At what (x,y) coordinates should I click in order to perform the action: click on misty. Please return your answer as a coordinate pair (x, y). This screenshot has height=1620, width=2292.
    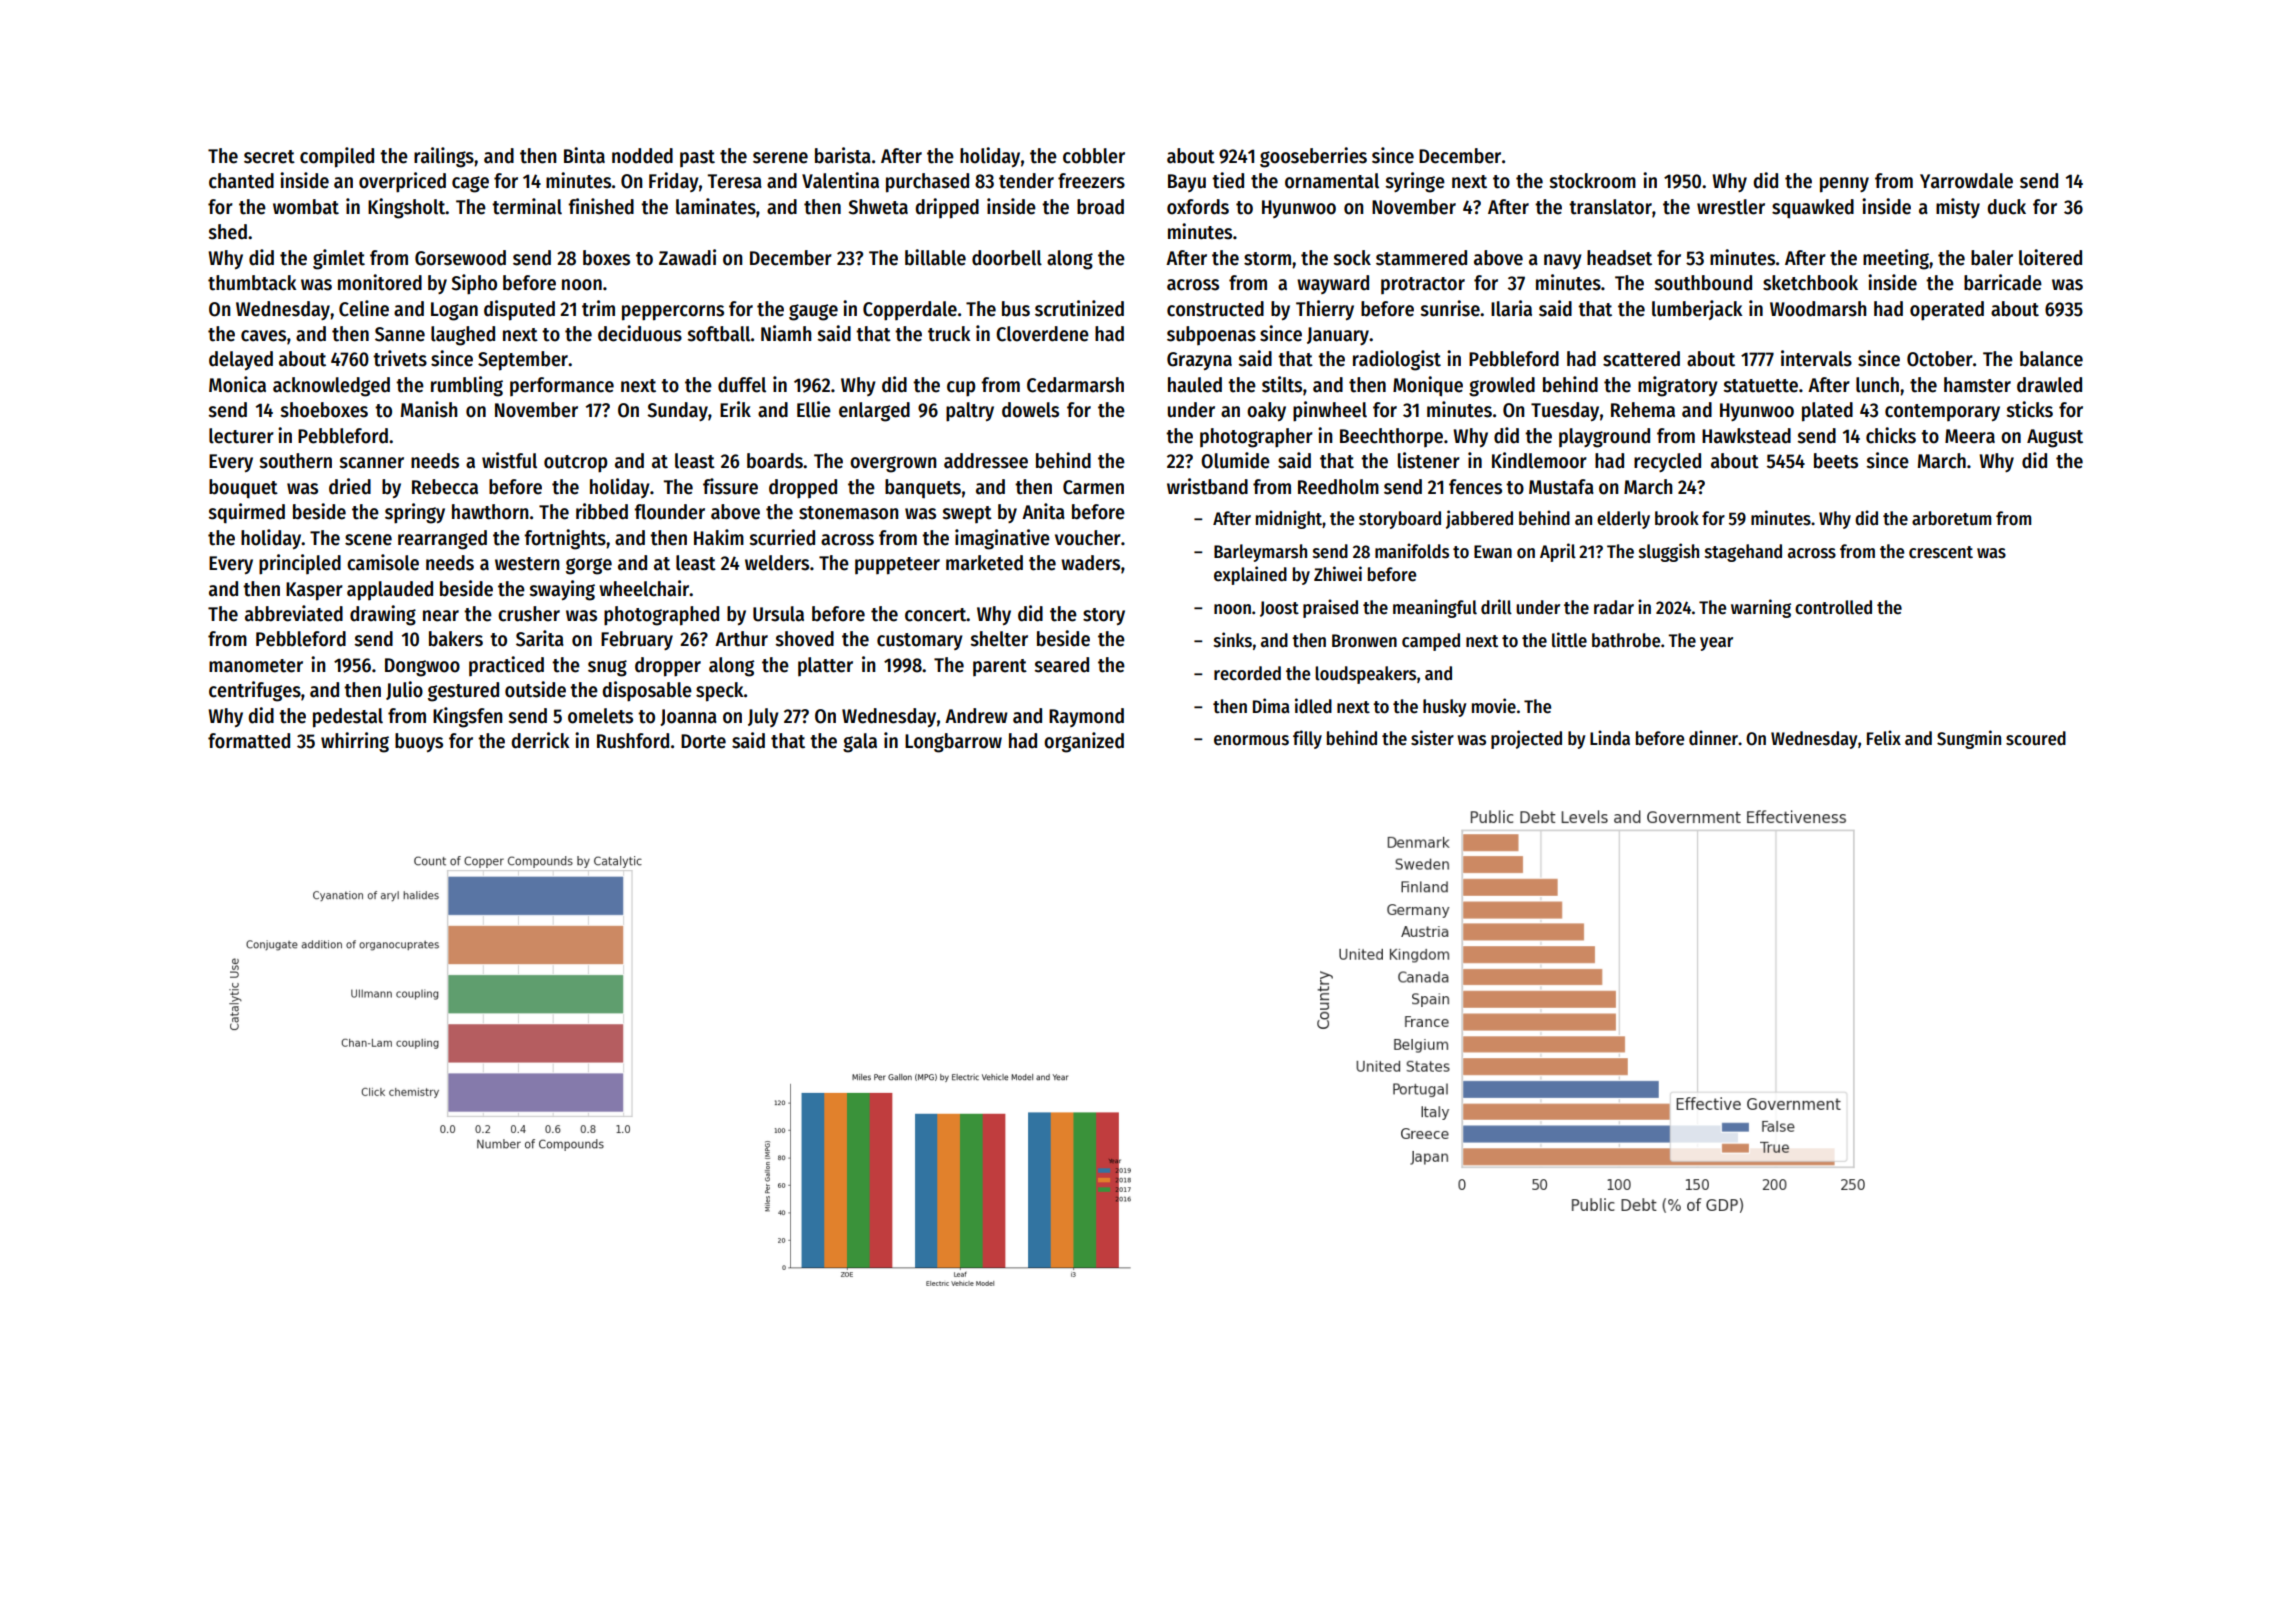
    Looking at the image, I should click on (1958, 208).
